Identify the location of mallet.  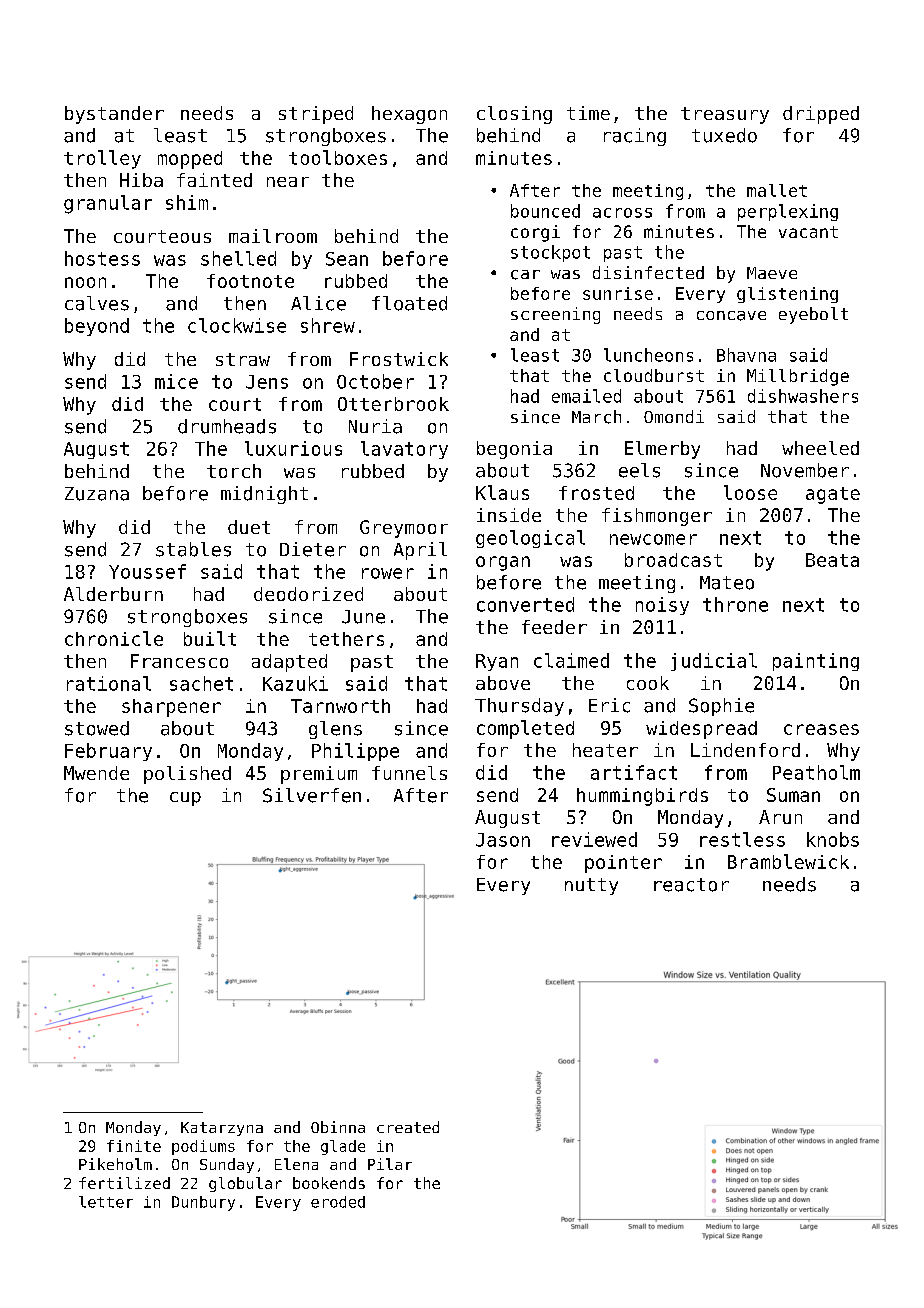
(777, 190).
